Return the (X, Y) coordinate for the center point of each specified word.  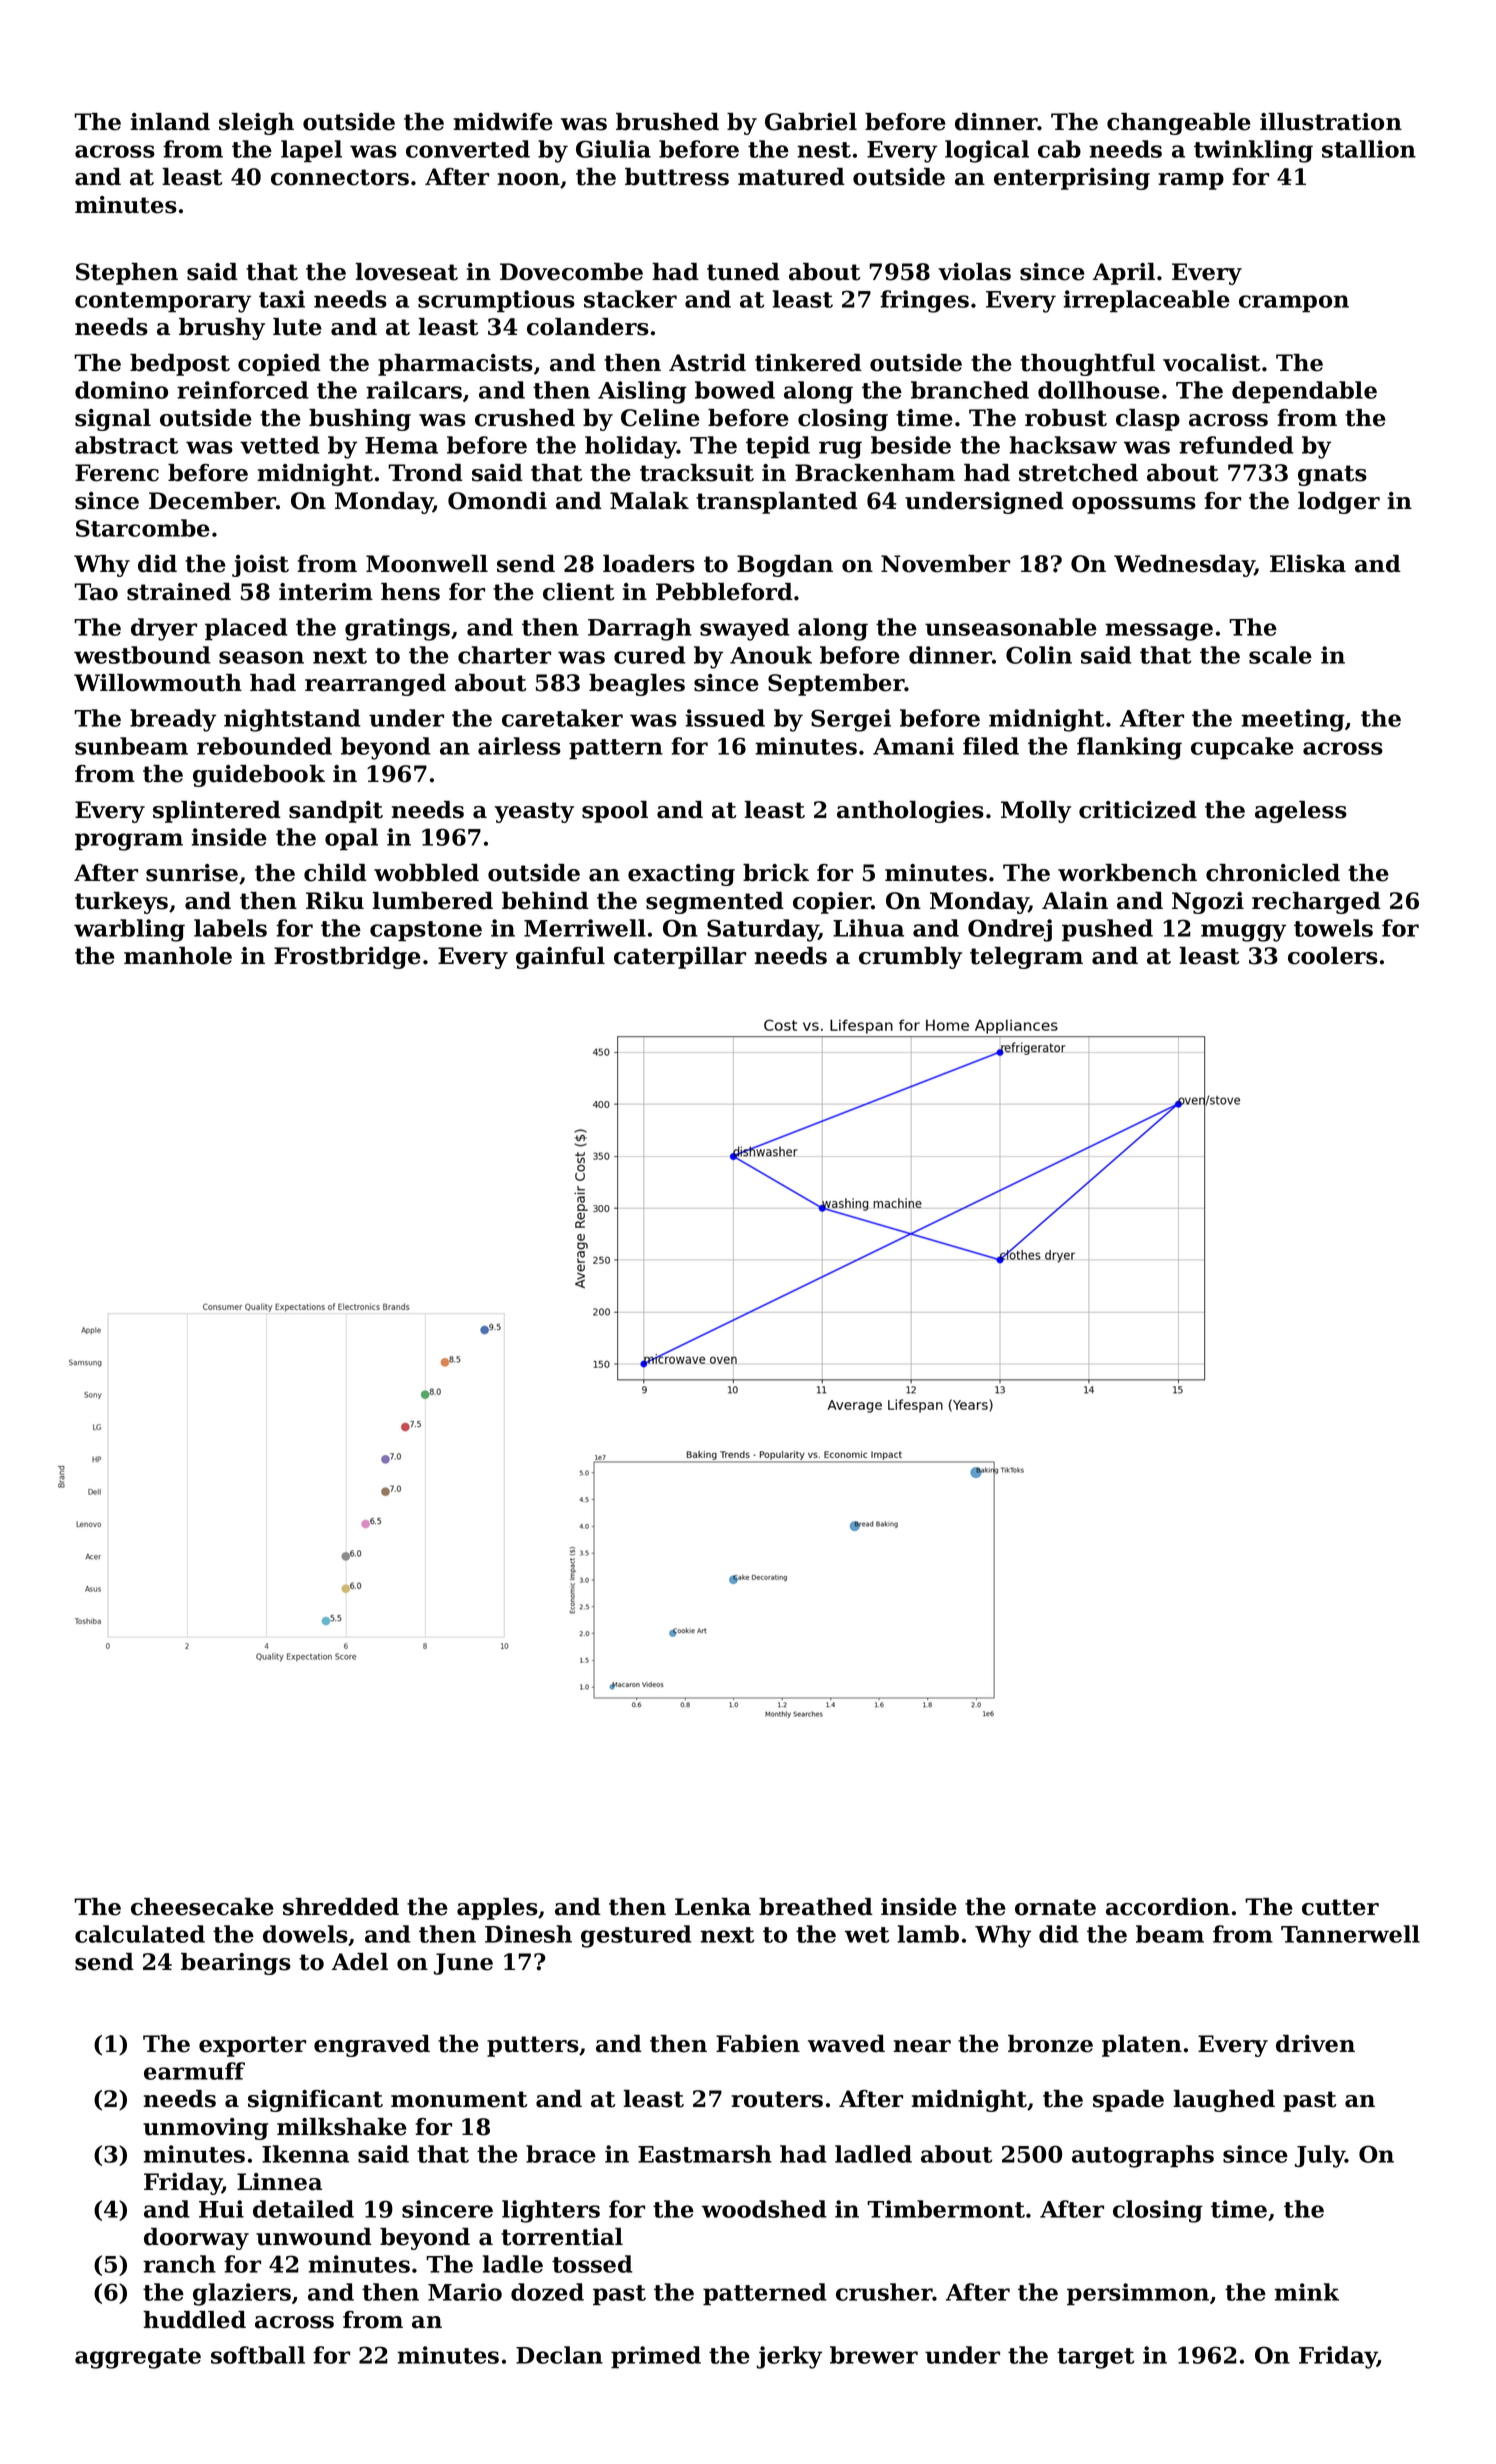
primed (656, 2357)
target (1095, 2358)
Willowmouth (158, 683)
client (578, 592)
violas (974, 272)
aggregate (138, 2358)
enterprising (1072, 179)
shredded (341, 1907)
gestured (636, 1936)
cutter (1340, 1907)
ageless (1301, 812)
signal (113, 420)
